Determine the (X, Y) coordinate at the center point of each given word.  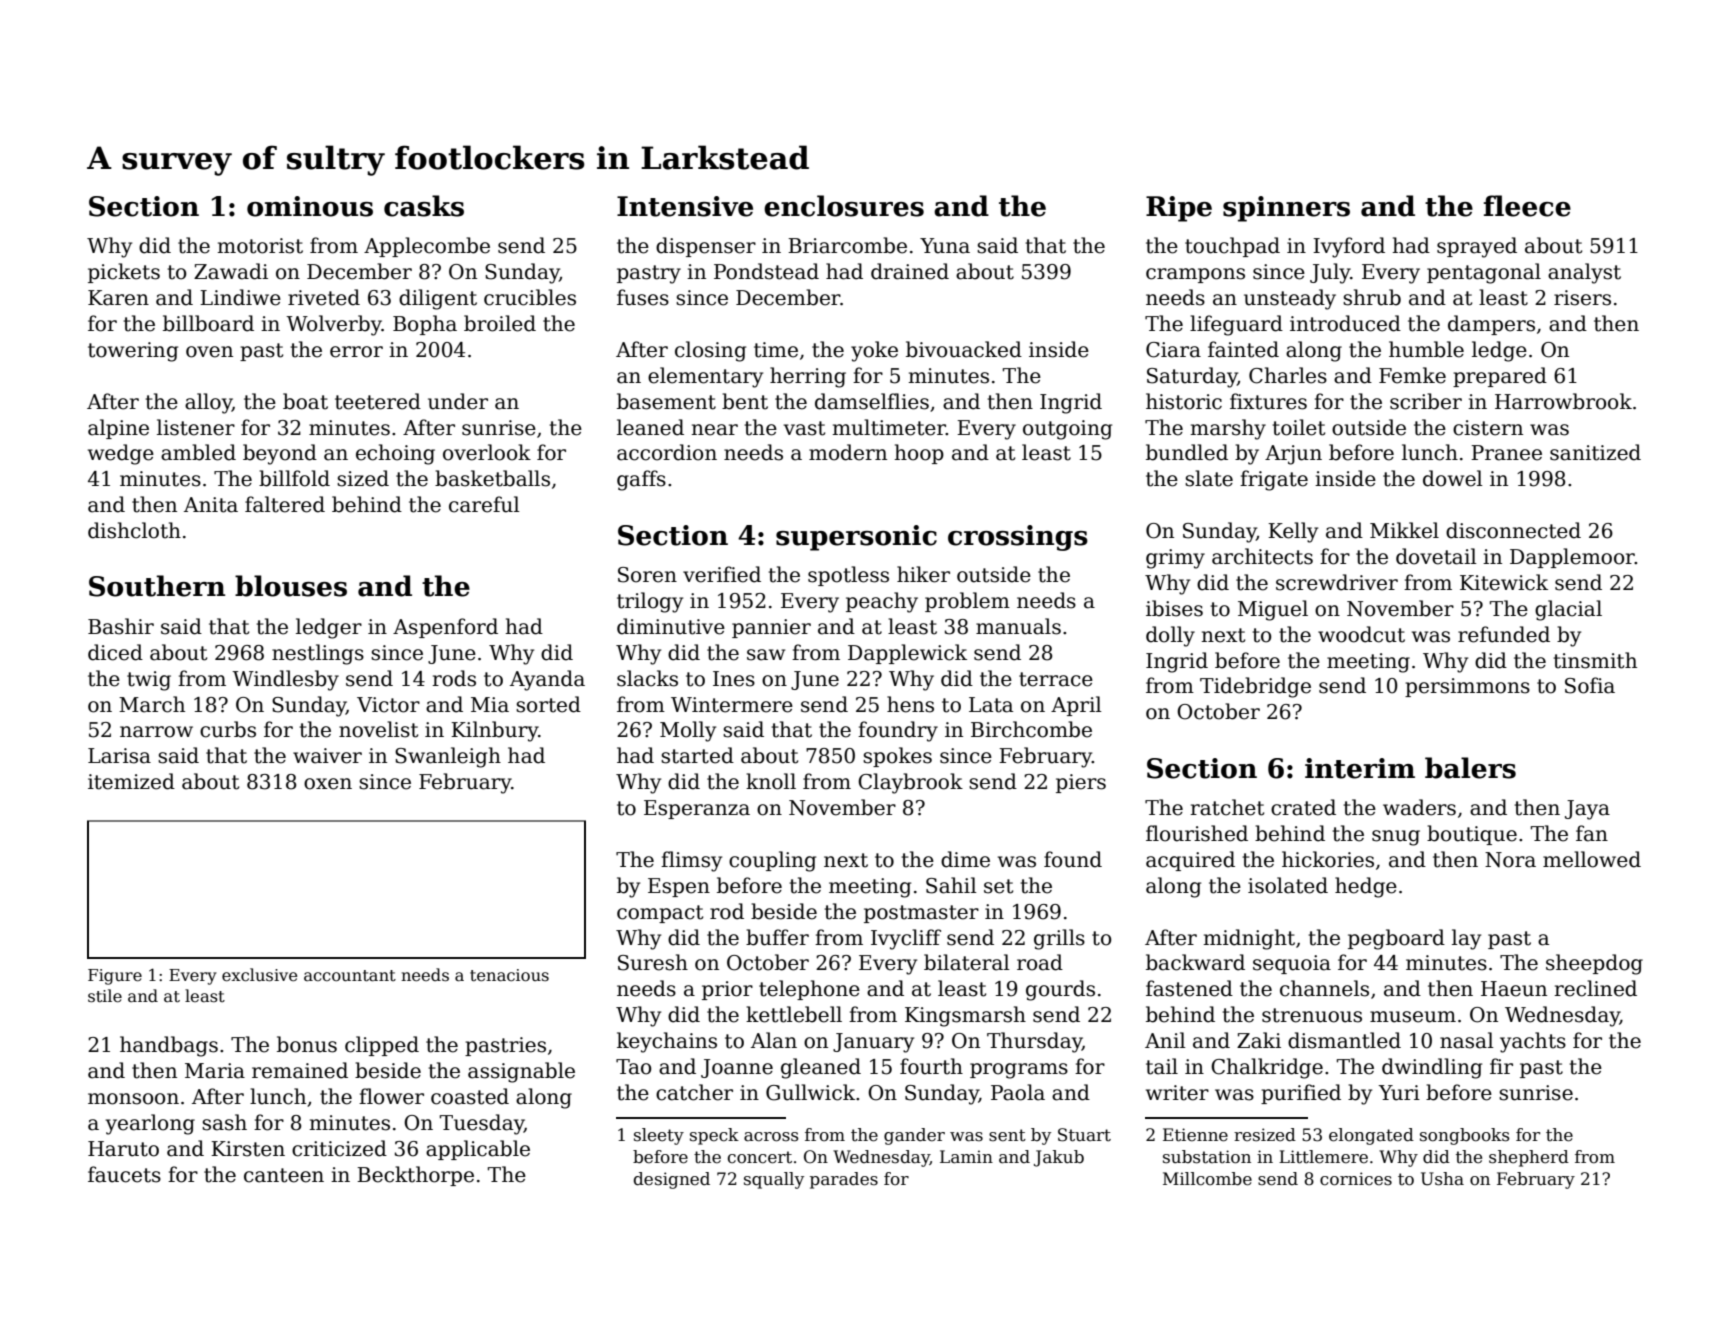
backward (1195, 962)
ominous (310, 206)
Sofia (1590, 685)
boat (305, 401)
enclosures (844, 206)
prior (727, 990)
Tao (633, 1067)
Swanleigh (448, 757)
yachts (1533, 1042)
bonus (307, 1044)
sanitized (1595, 452)
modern (848, 452)
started (697, 755)
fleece (1527, 206)
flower (391, 1096)
